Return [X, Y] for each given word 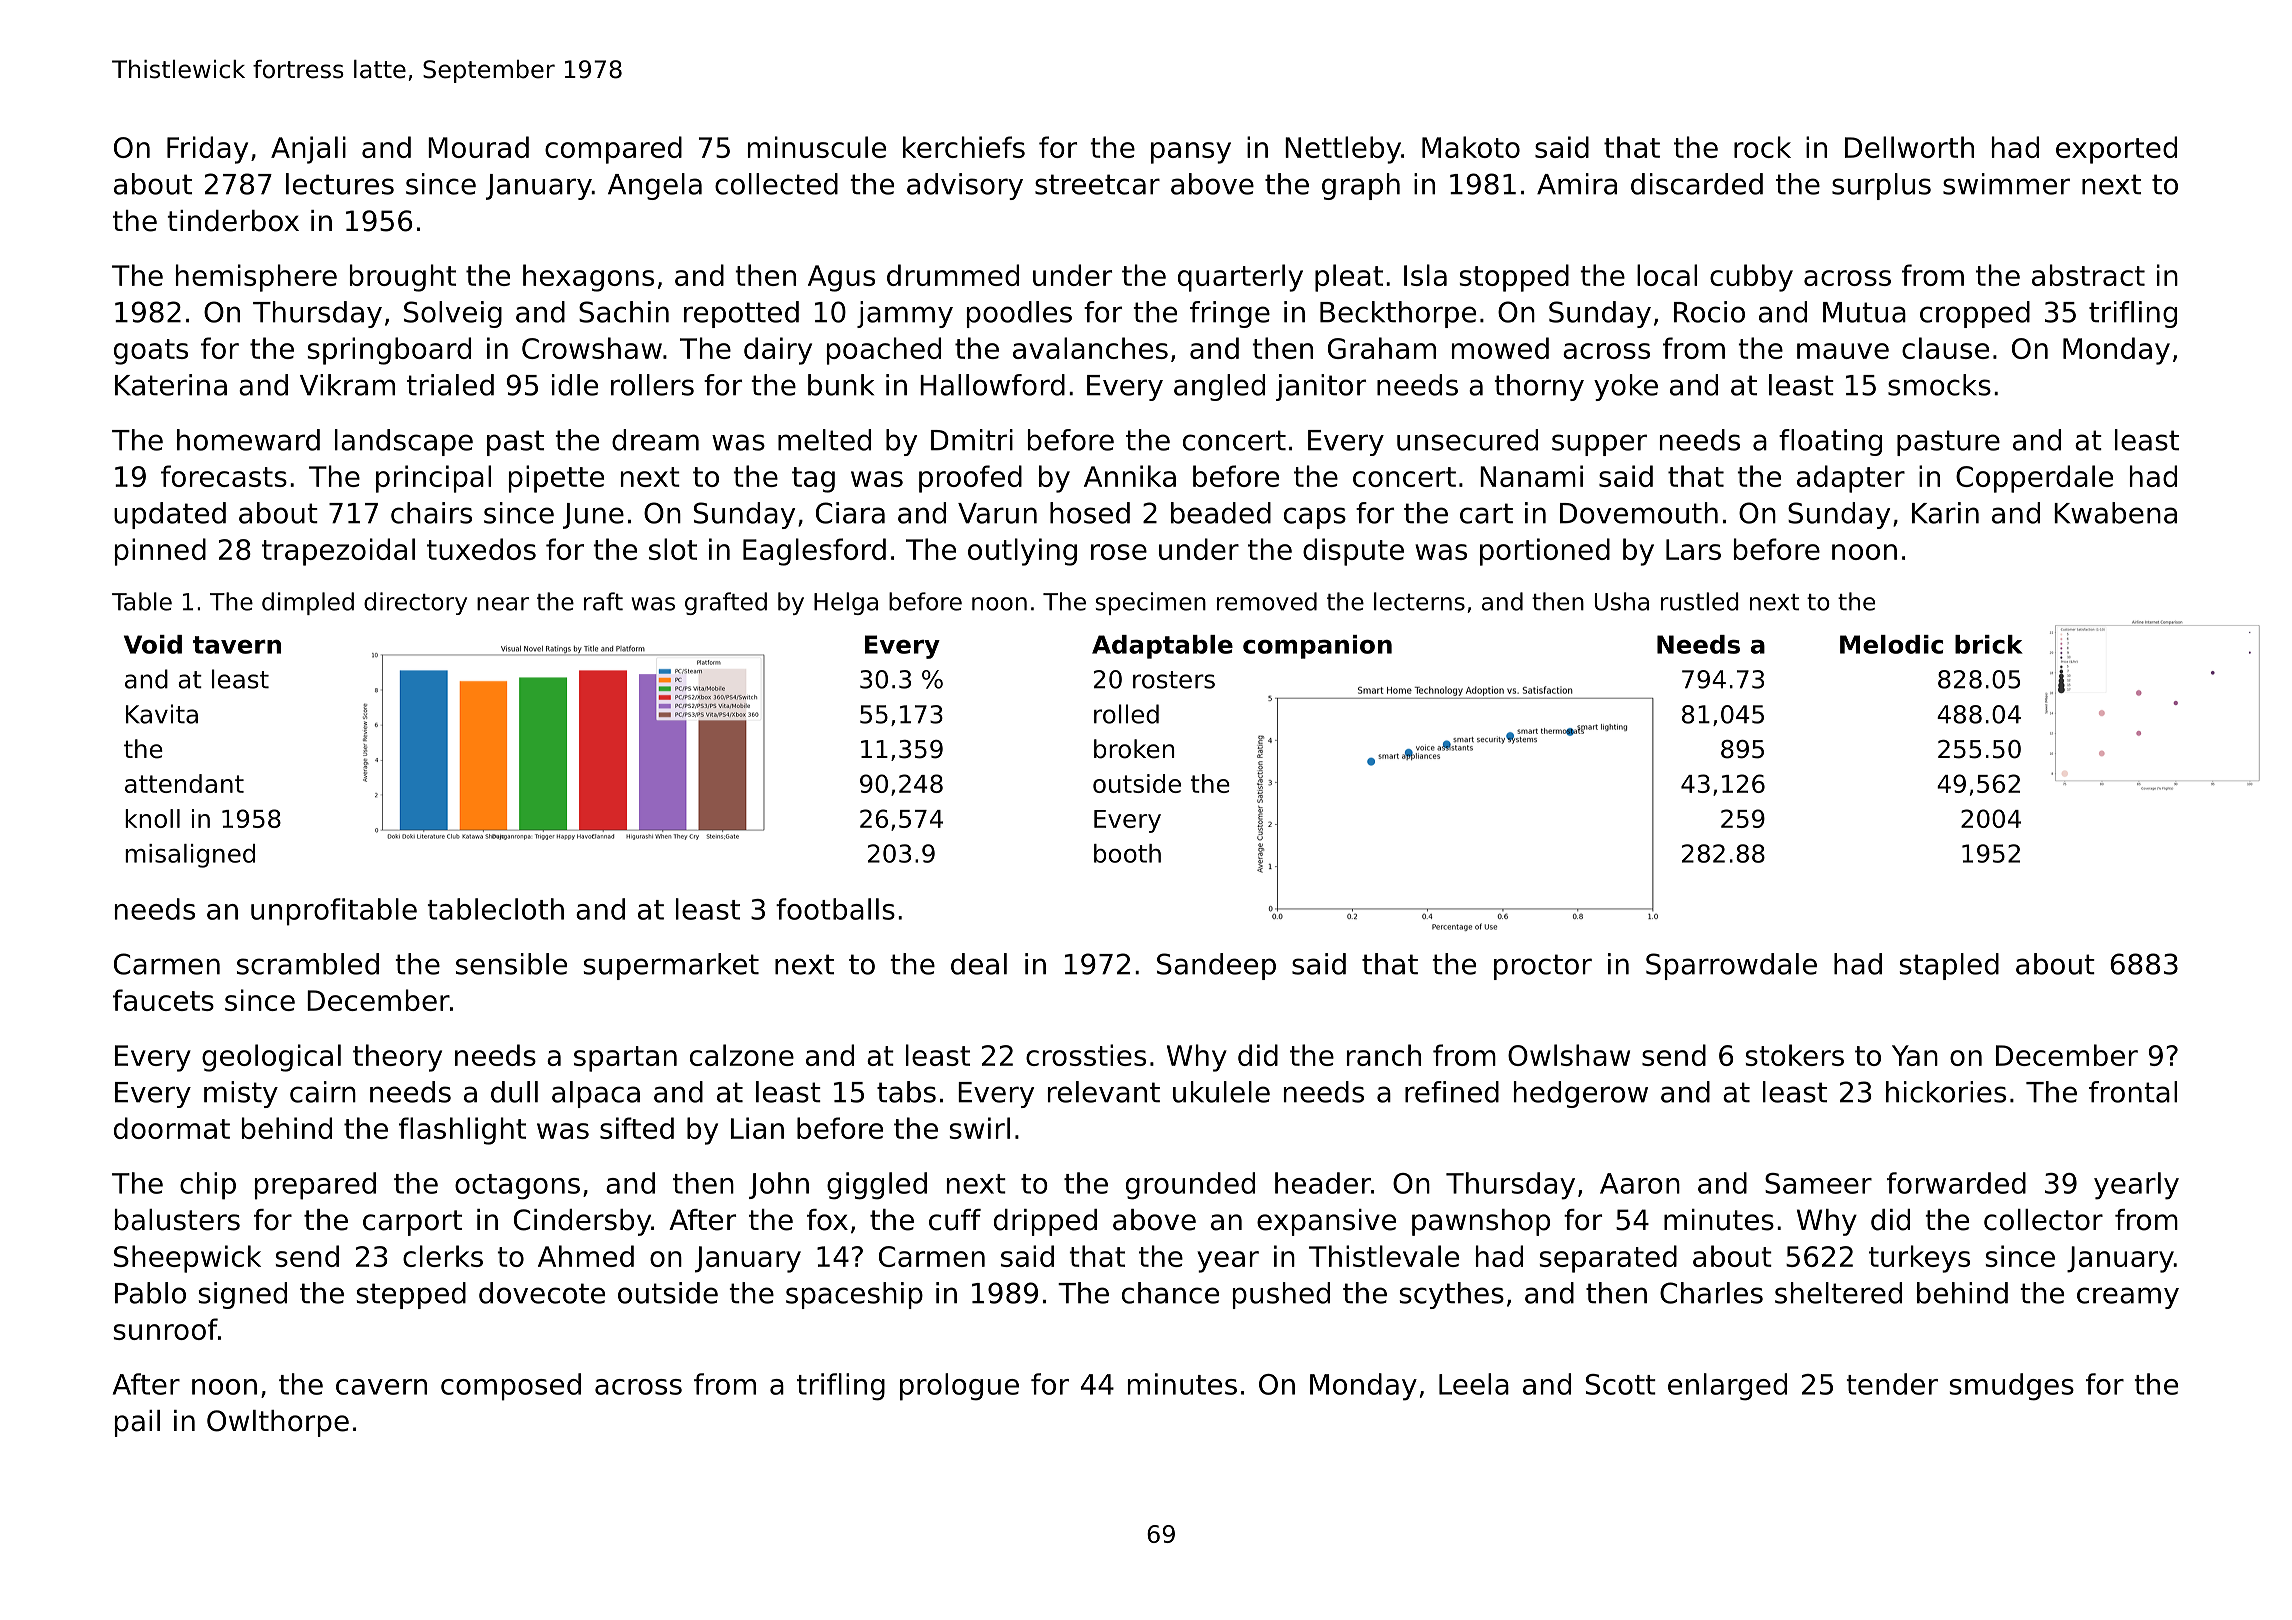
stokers [1795, 1055]
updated [170, 515]
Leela [1474, 1384]
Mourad [478, 147]
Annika [1130, 476]
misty [241, 1094]
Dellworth [1909, 147]
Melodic [1891, 644]
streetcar [1097, 184]
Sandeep [1216, 966]
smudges [2012, 1387]
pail [137, 1423]
